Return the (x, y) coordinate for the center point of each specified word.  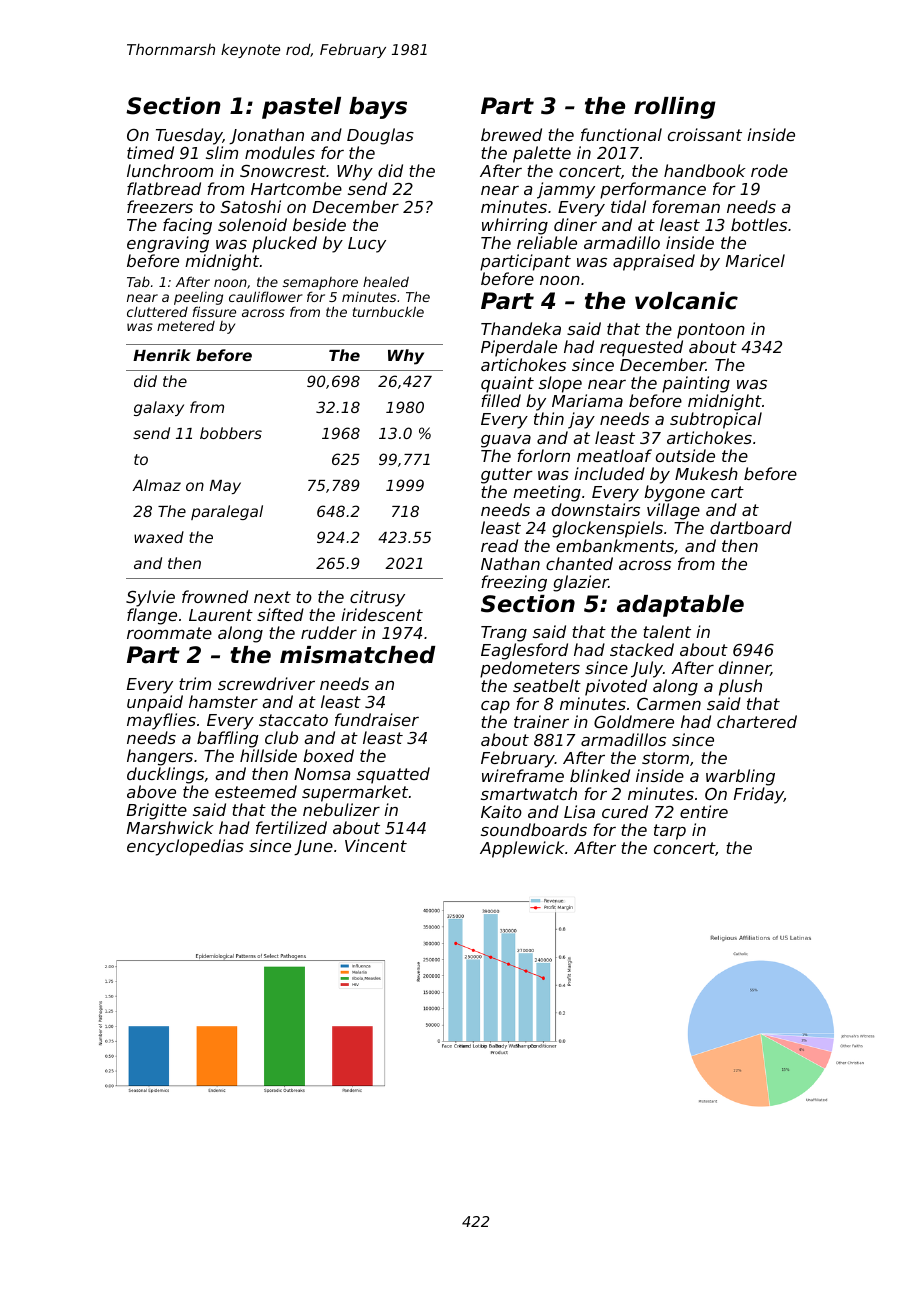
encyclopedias (185, 847)
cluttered (157, 312)
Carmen (669, 704)
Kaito (501, 811)
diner (575, 224)
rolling (675, 108)
